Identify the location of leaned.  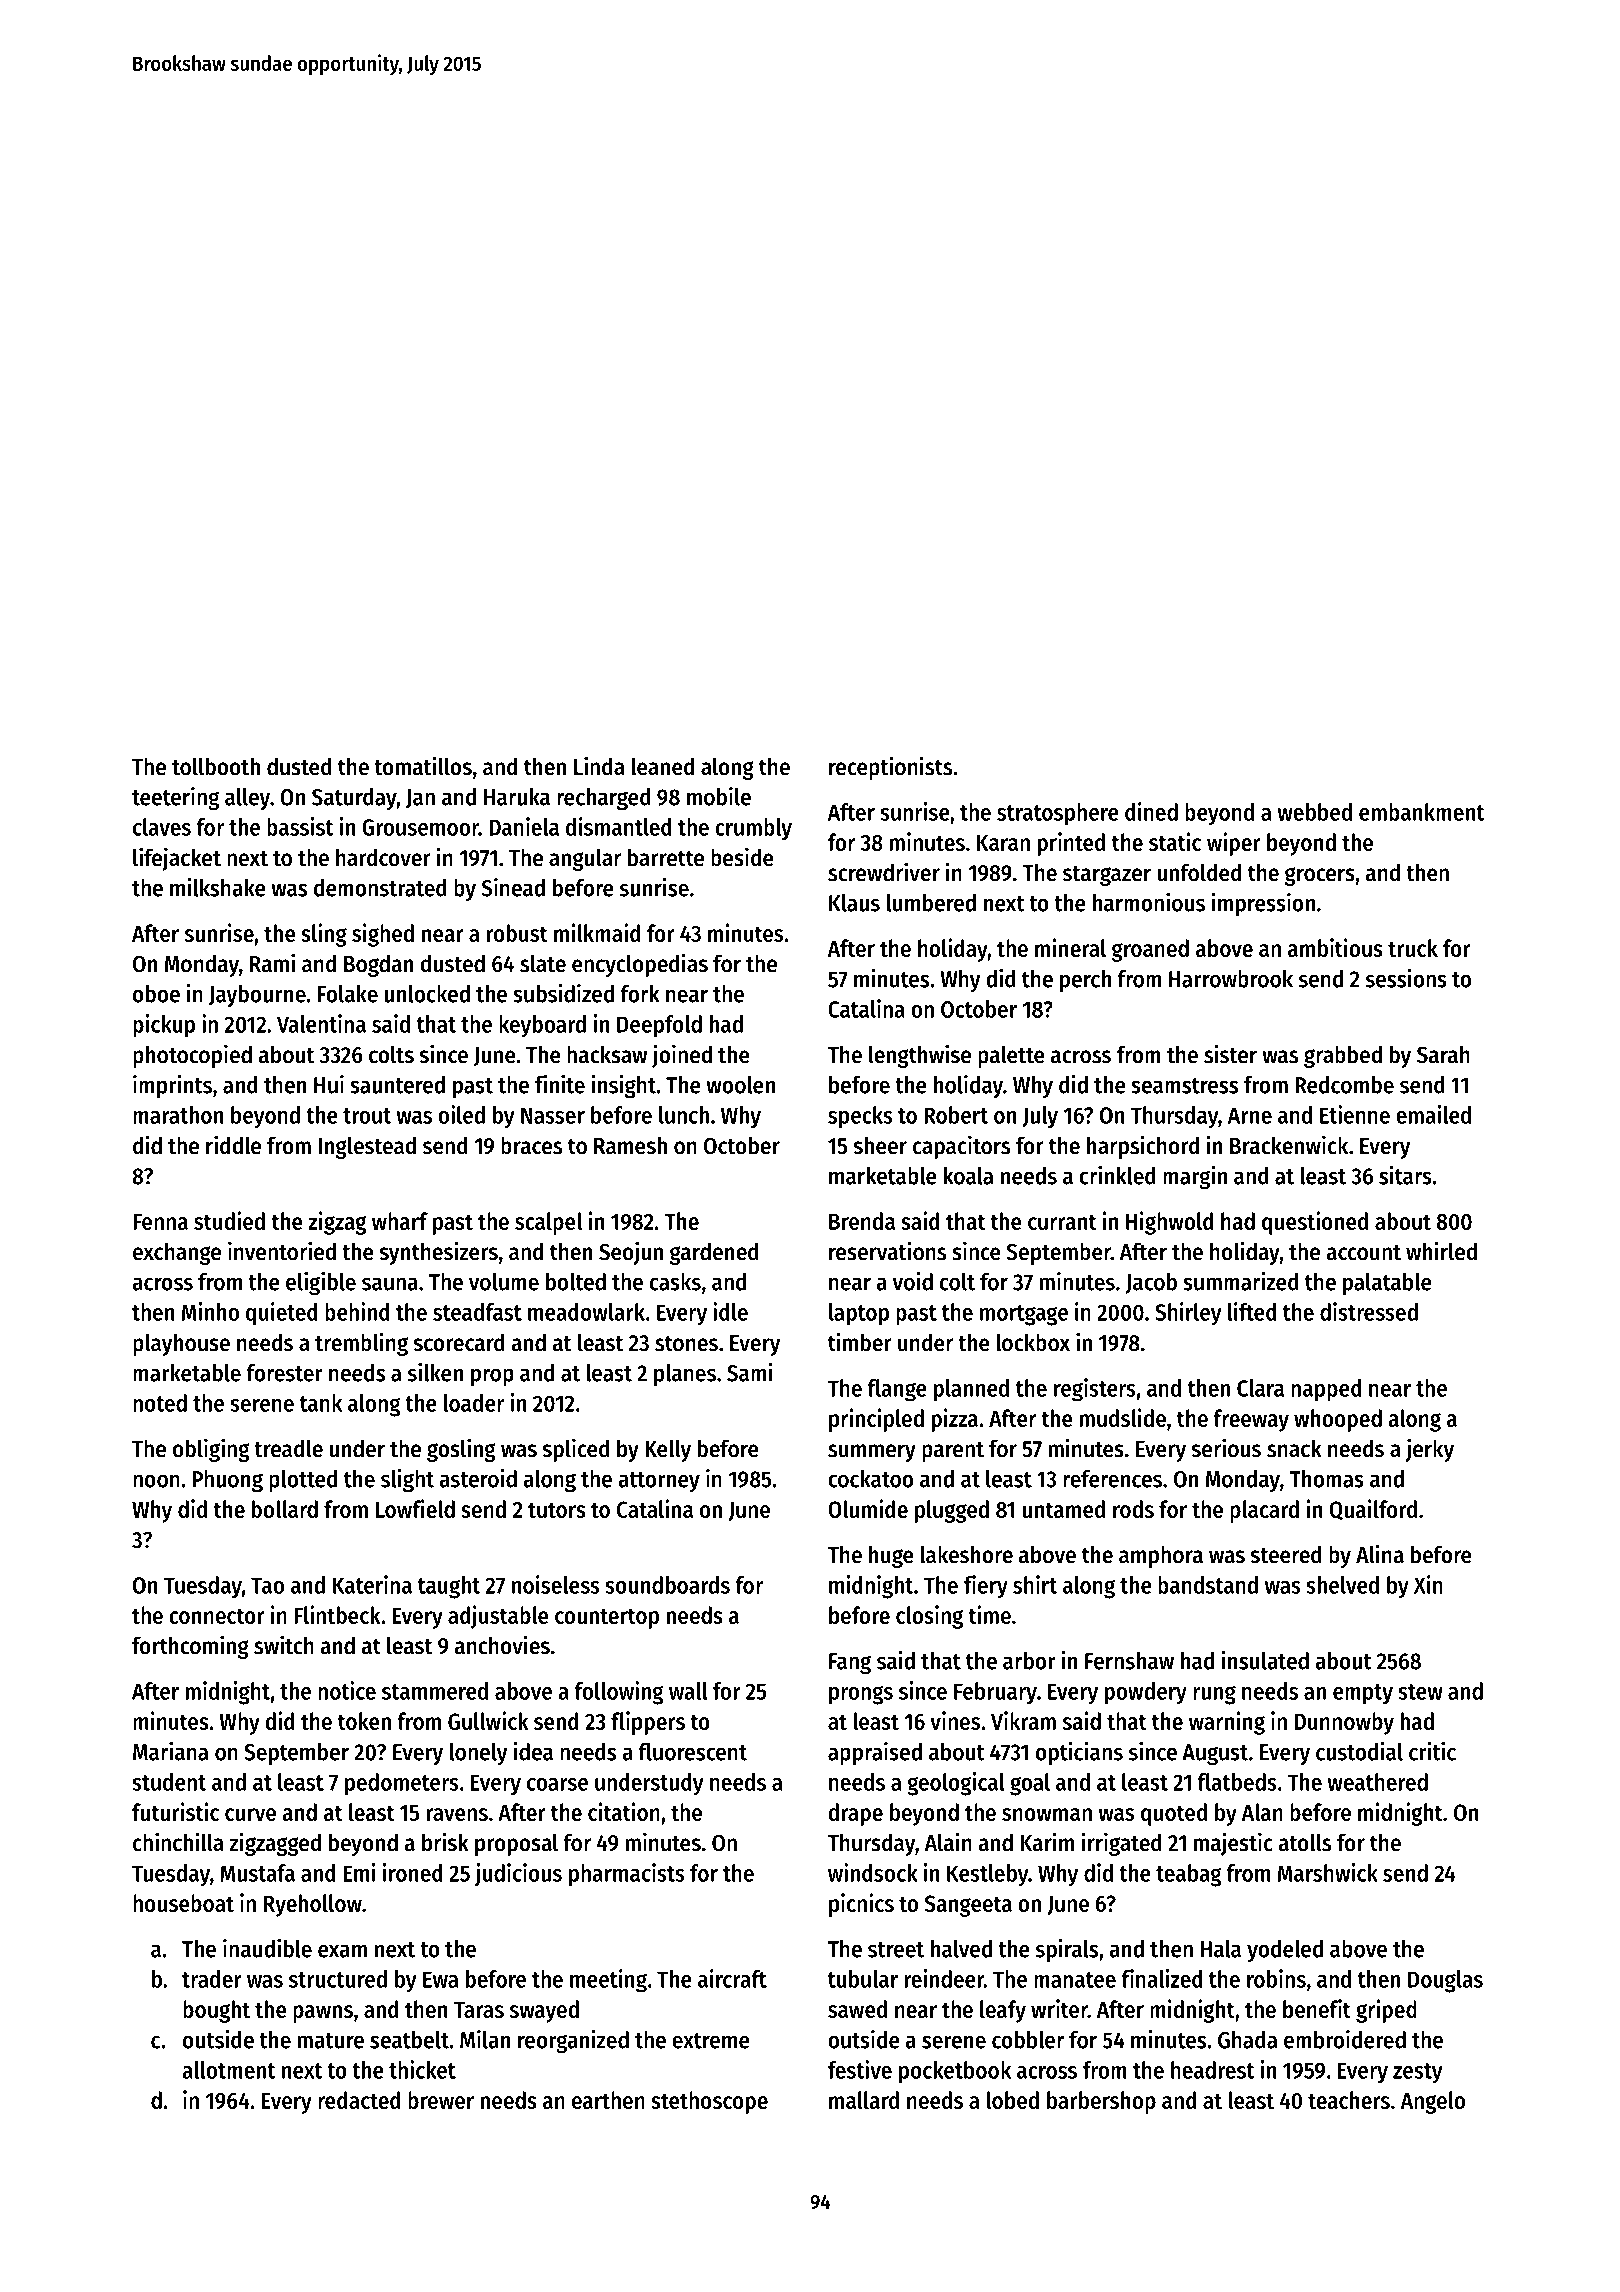
(662, 766).
